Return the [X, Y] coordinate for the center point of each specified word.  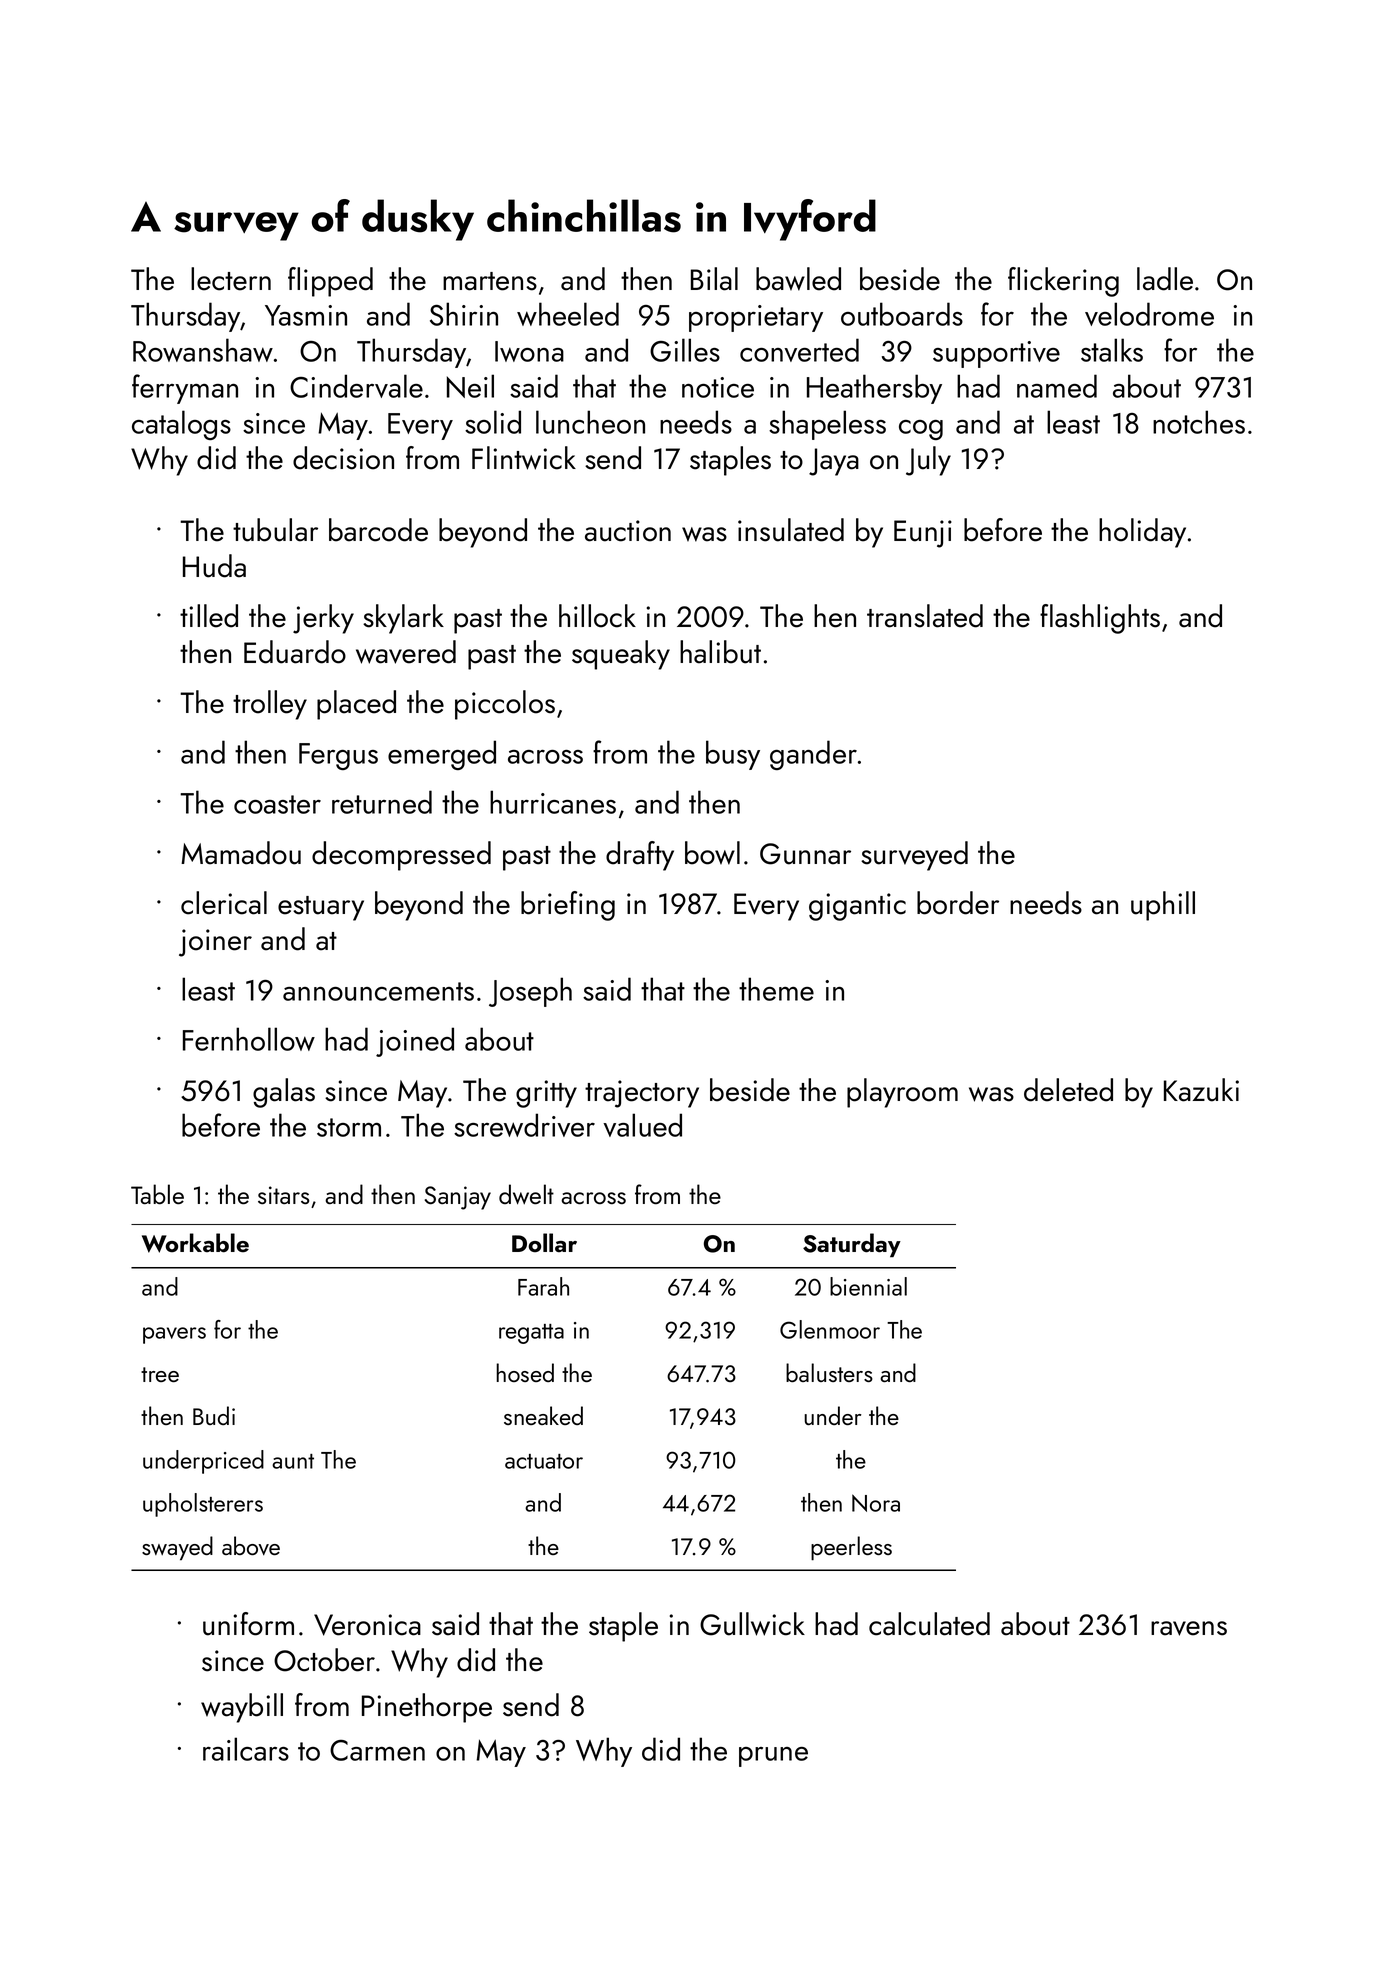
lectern [231, 279]
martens [490, 281]
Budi [214, 1415]
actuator [544, 1461]
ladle [1165, 279]
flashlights [1100, 619]
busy [733, 755]
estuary [321, 908]
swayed [177, 1548]
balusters [829, 1372]
